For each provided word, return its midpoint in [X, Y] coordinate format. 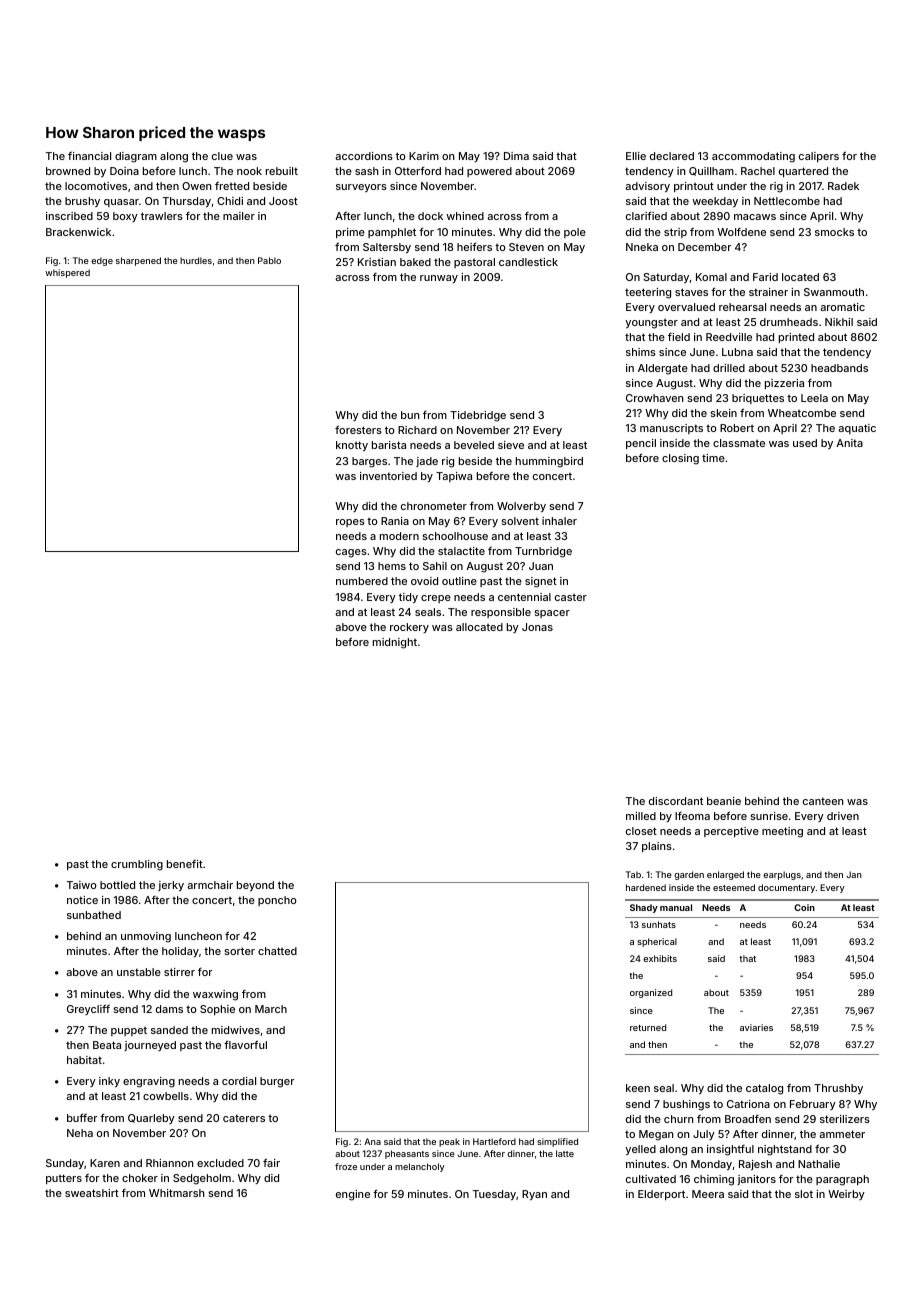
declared [672, 156]
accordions [364, 156]
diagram [136, 157]
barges [369, 462]
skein [723, 413]
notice [82, 900]
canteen [823, 801]
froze [346, 1166]
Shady [644, 908]
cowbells [166, 1096]
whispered [67, 273]
